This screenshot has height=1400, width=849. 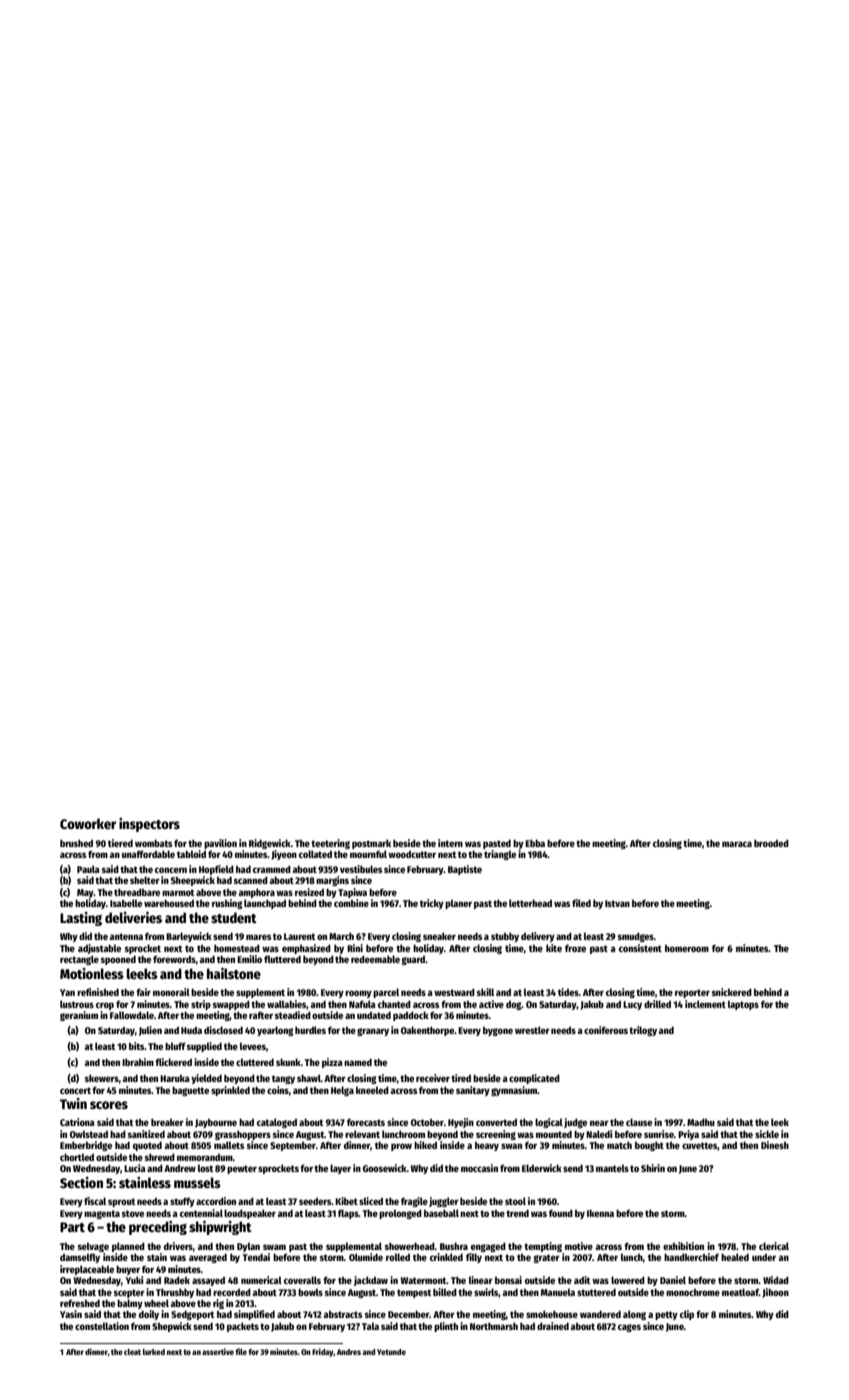 What do you see at coordinates (218, 1351) in the screenshot?
I see `assertive` at bounding box center [218, 1351].
